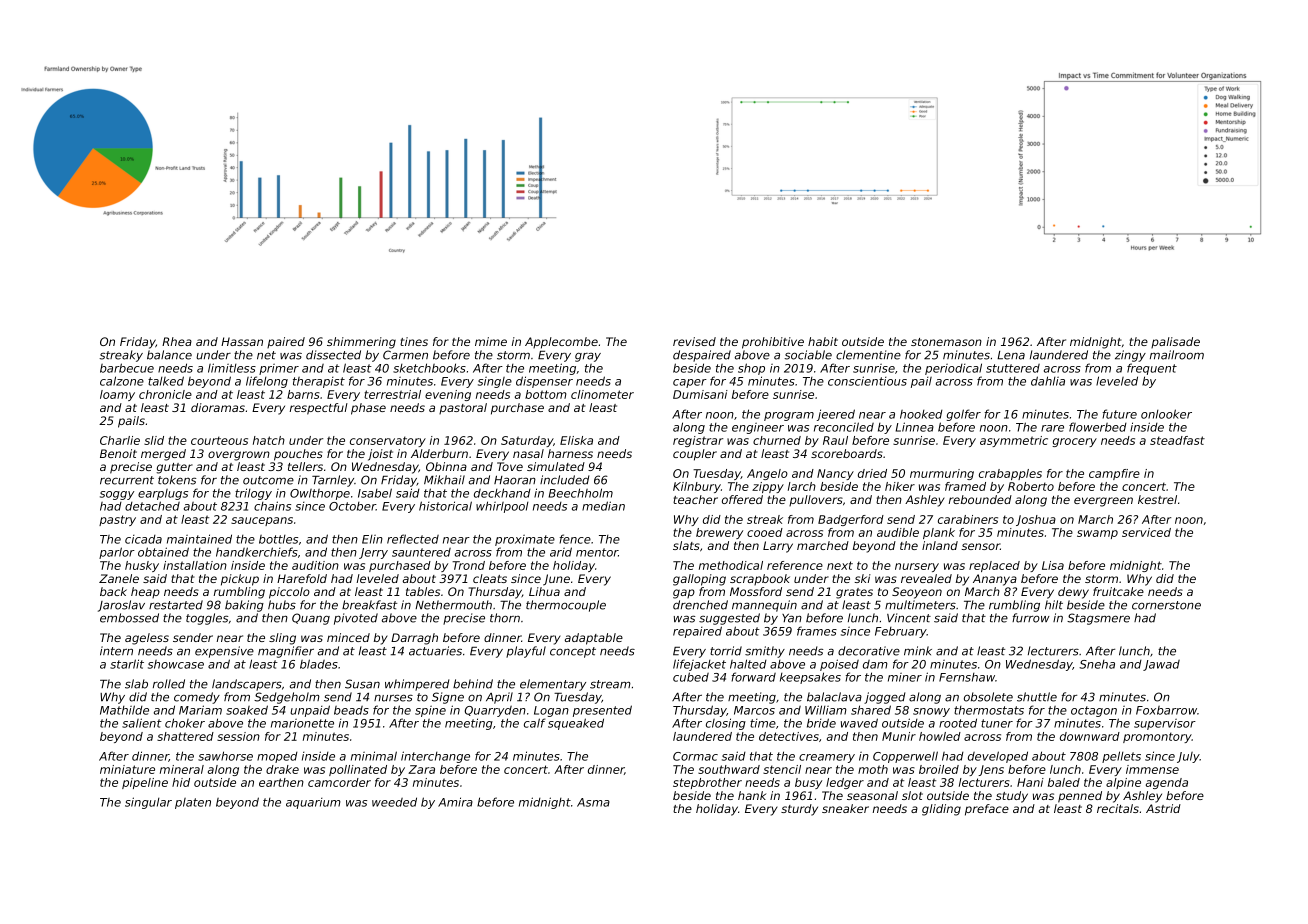 The height and width of the screenshot is (924, 1308). What do you see at coordinates (918, 651) in the screenshot?
I see `mink` at bounding box center [918, 651].
